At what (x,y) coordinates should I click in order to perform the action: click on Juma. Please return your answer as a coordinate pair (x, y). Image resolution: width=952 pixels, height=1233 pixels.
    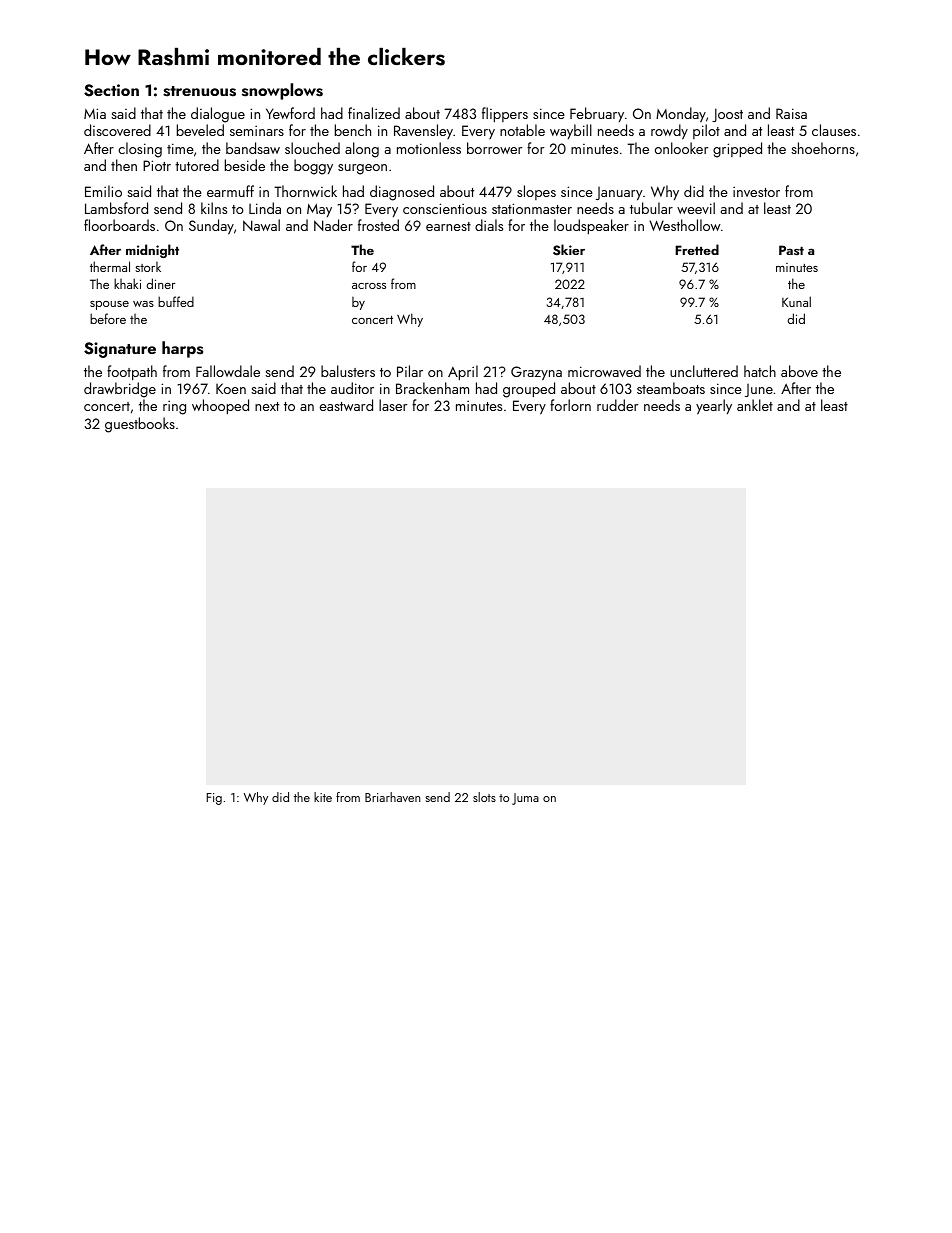
    Looking at the image, I should click on (525, 799).
